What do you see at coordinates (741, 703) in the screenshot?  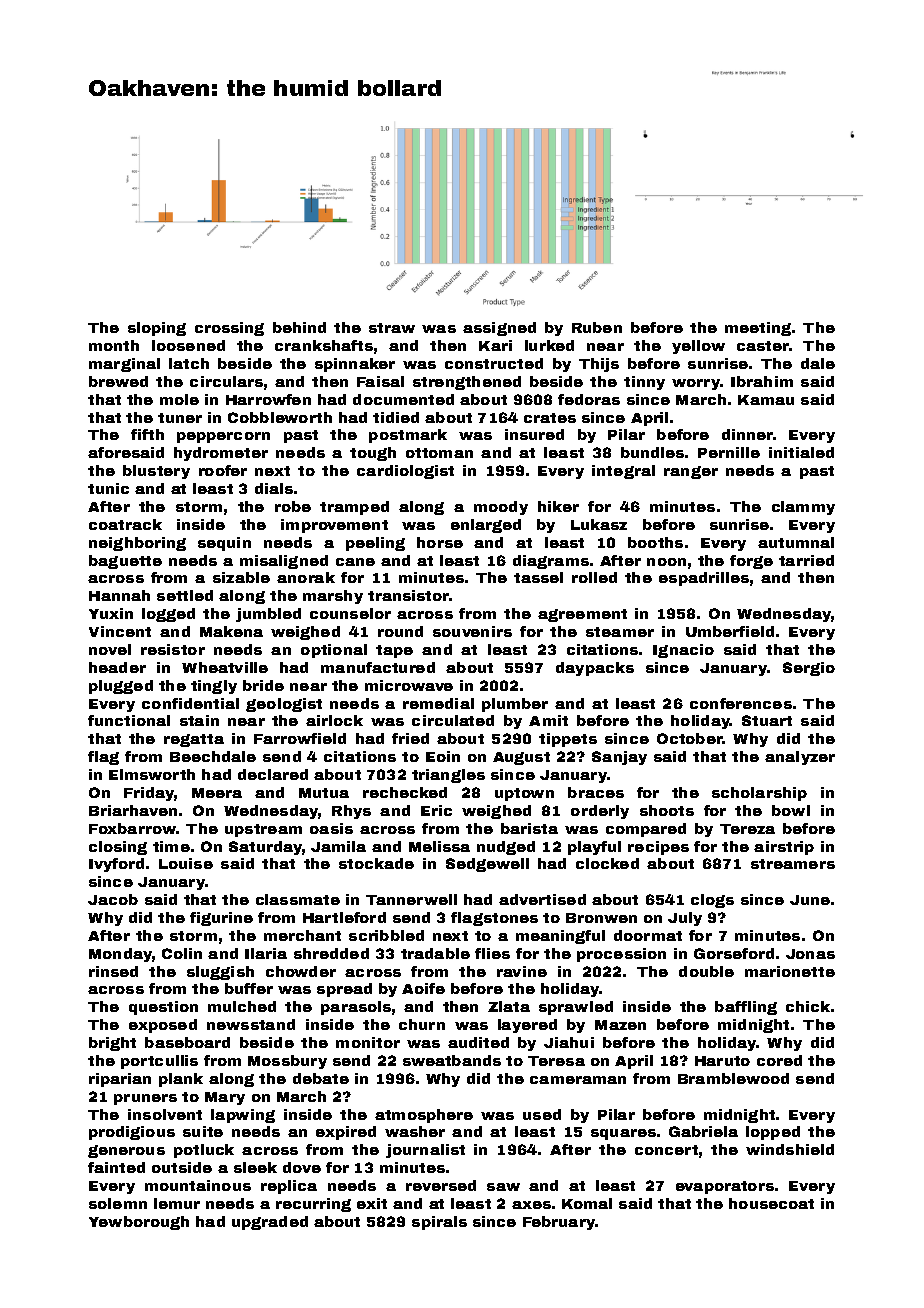 I see `conferences` at bounding box center [741, 703].
